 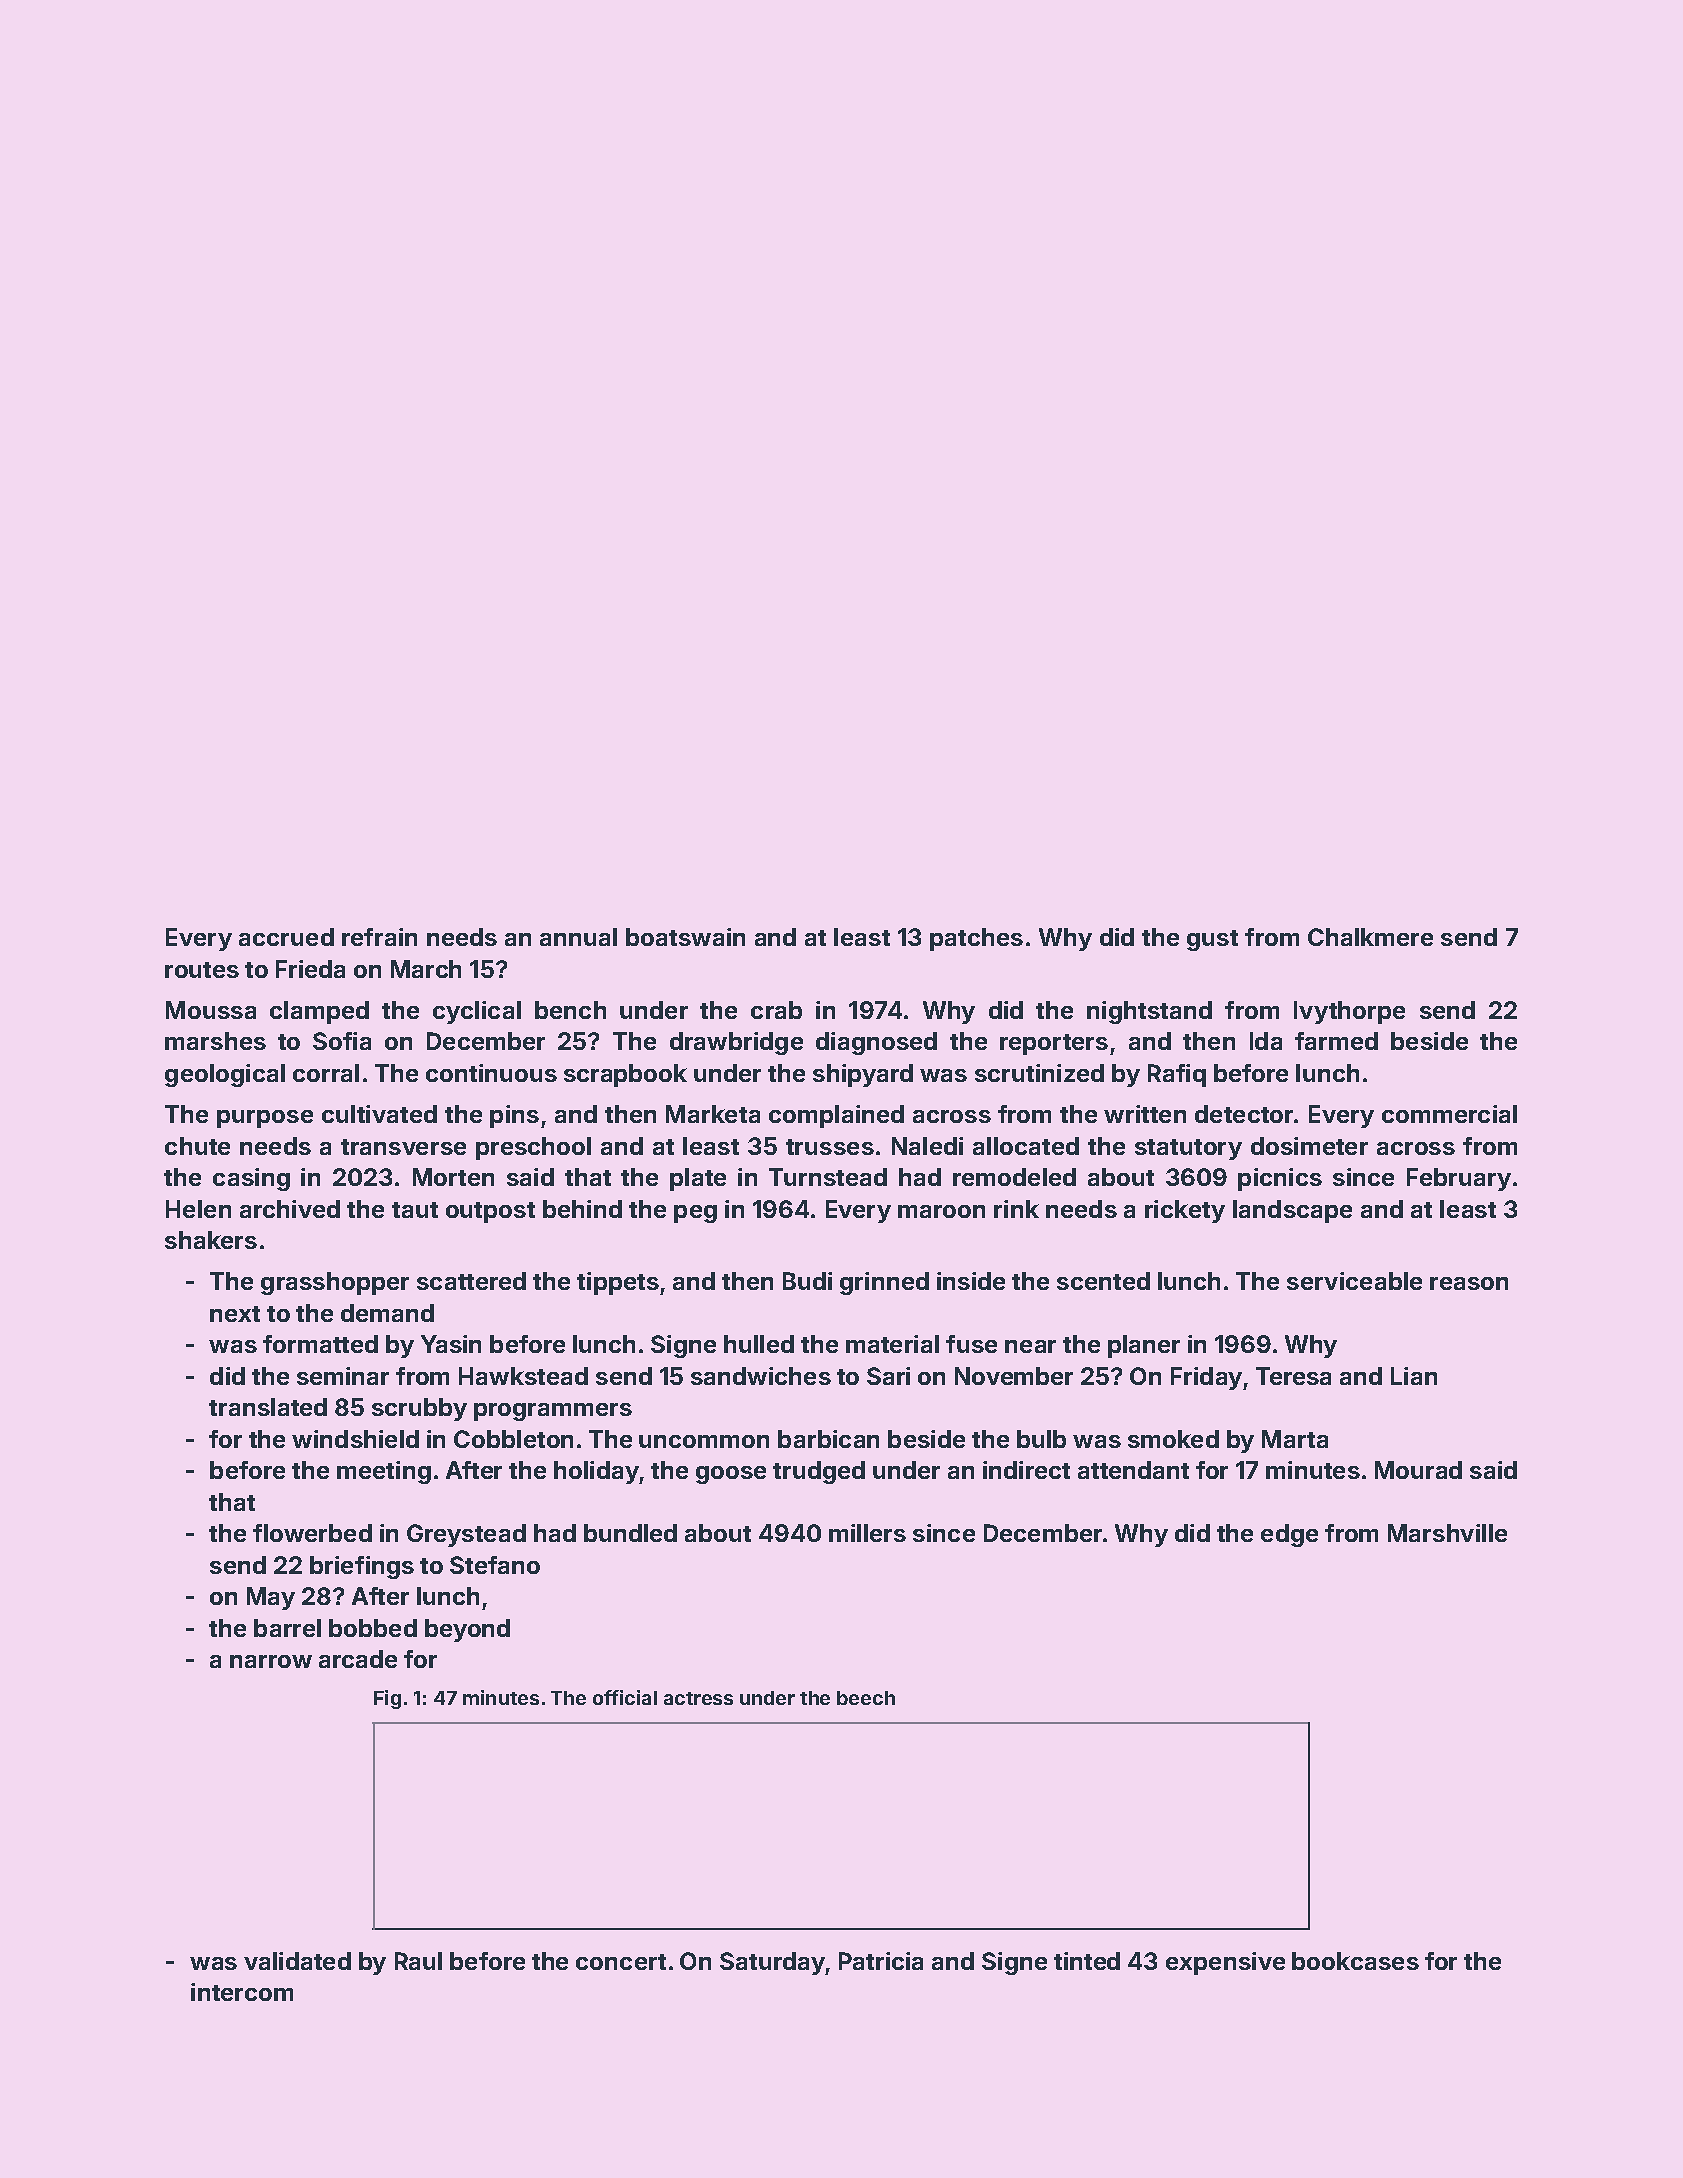 What do you see at coordinates (1212, 940) in the page?
I see `gust` at bounding box center [1212, 940].
